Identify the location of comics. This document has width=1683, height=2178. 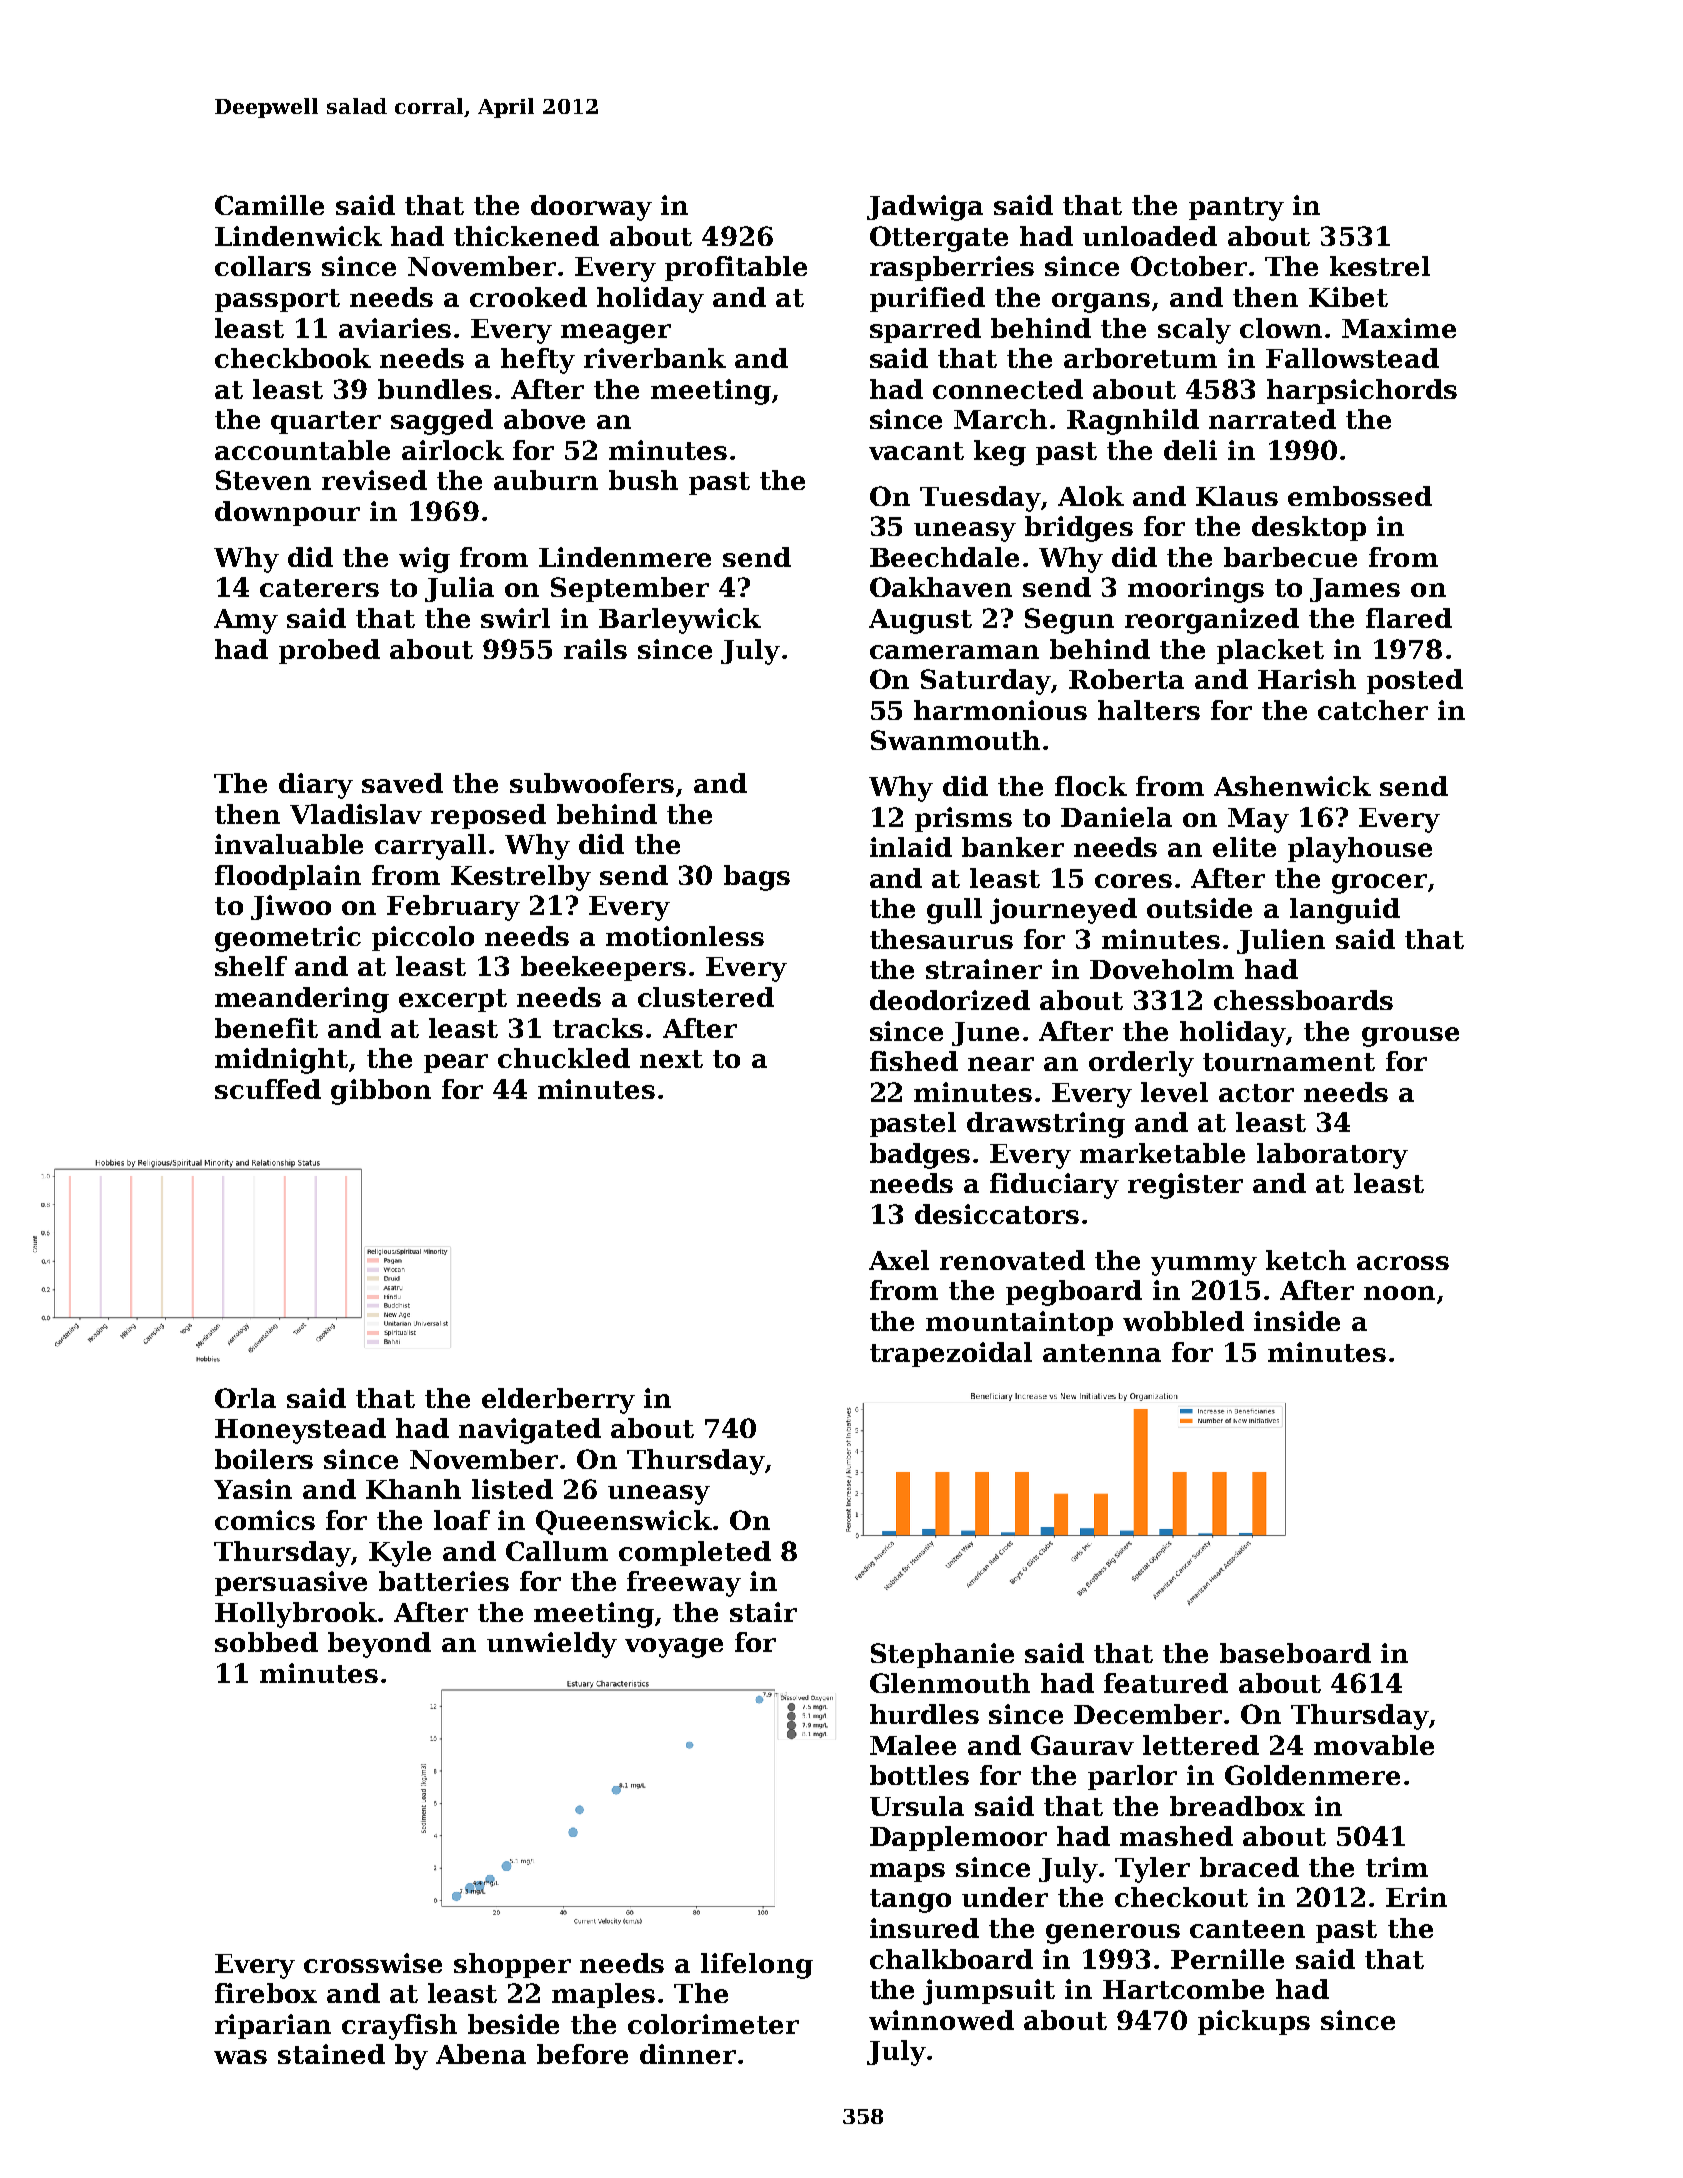
(265, 1520).
